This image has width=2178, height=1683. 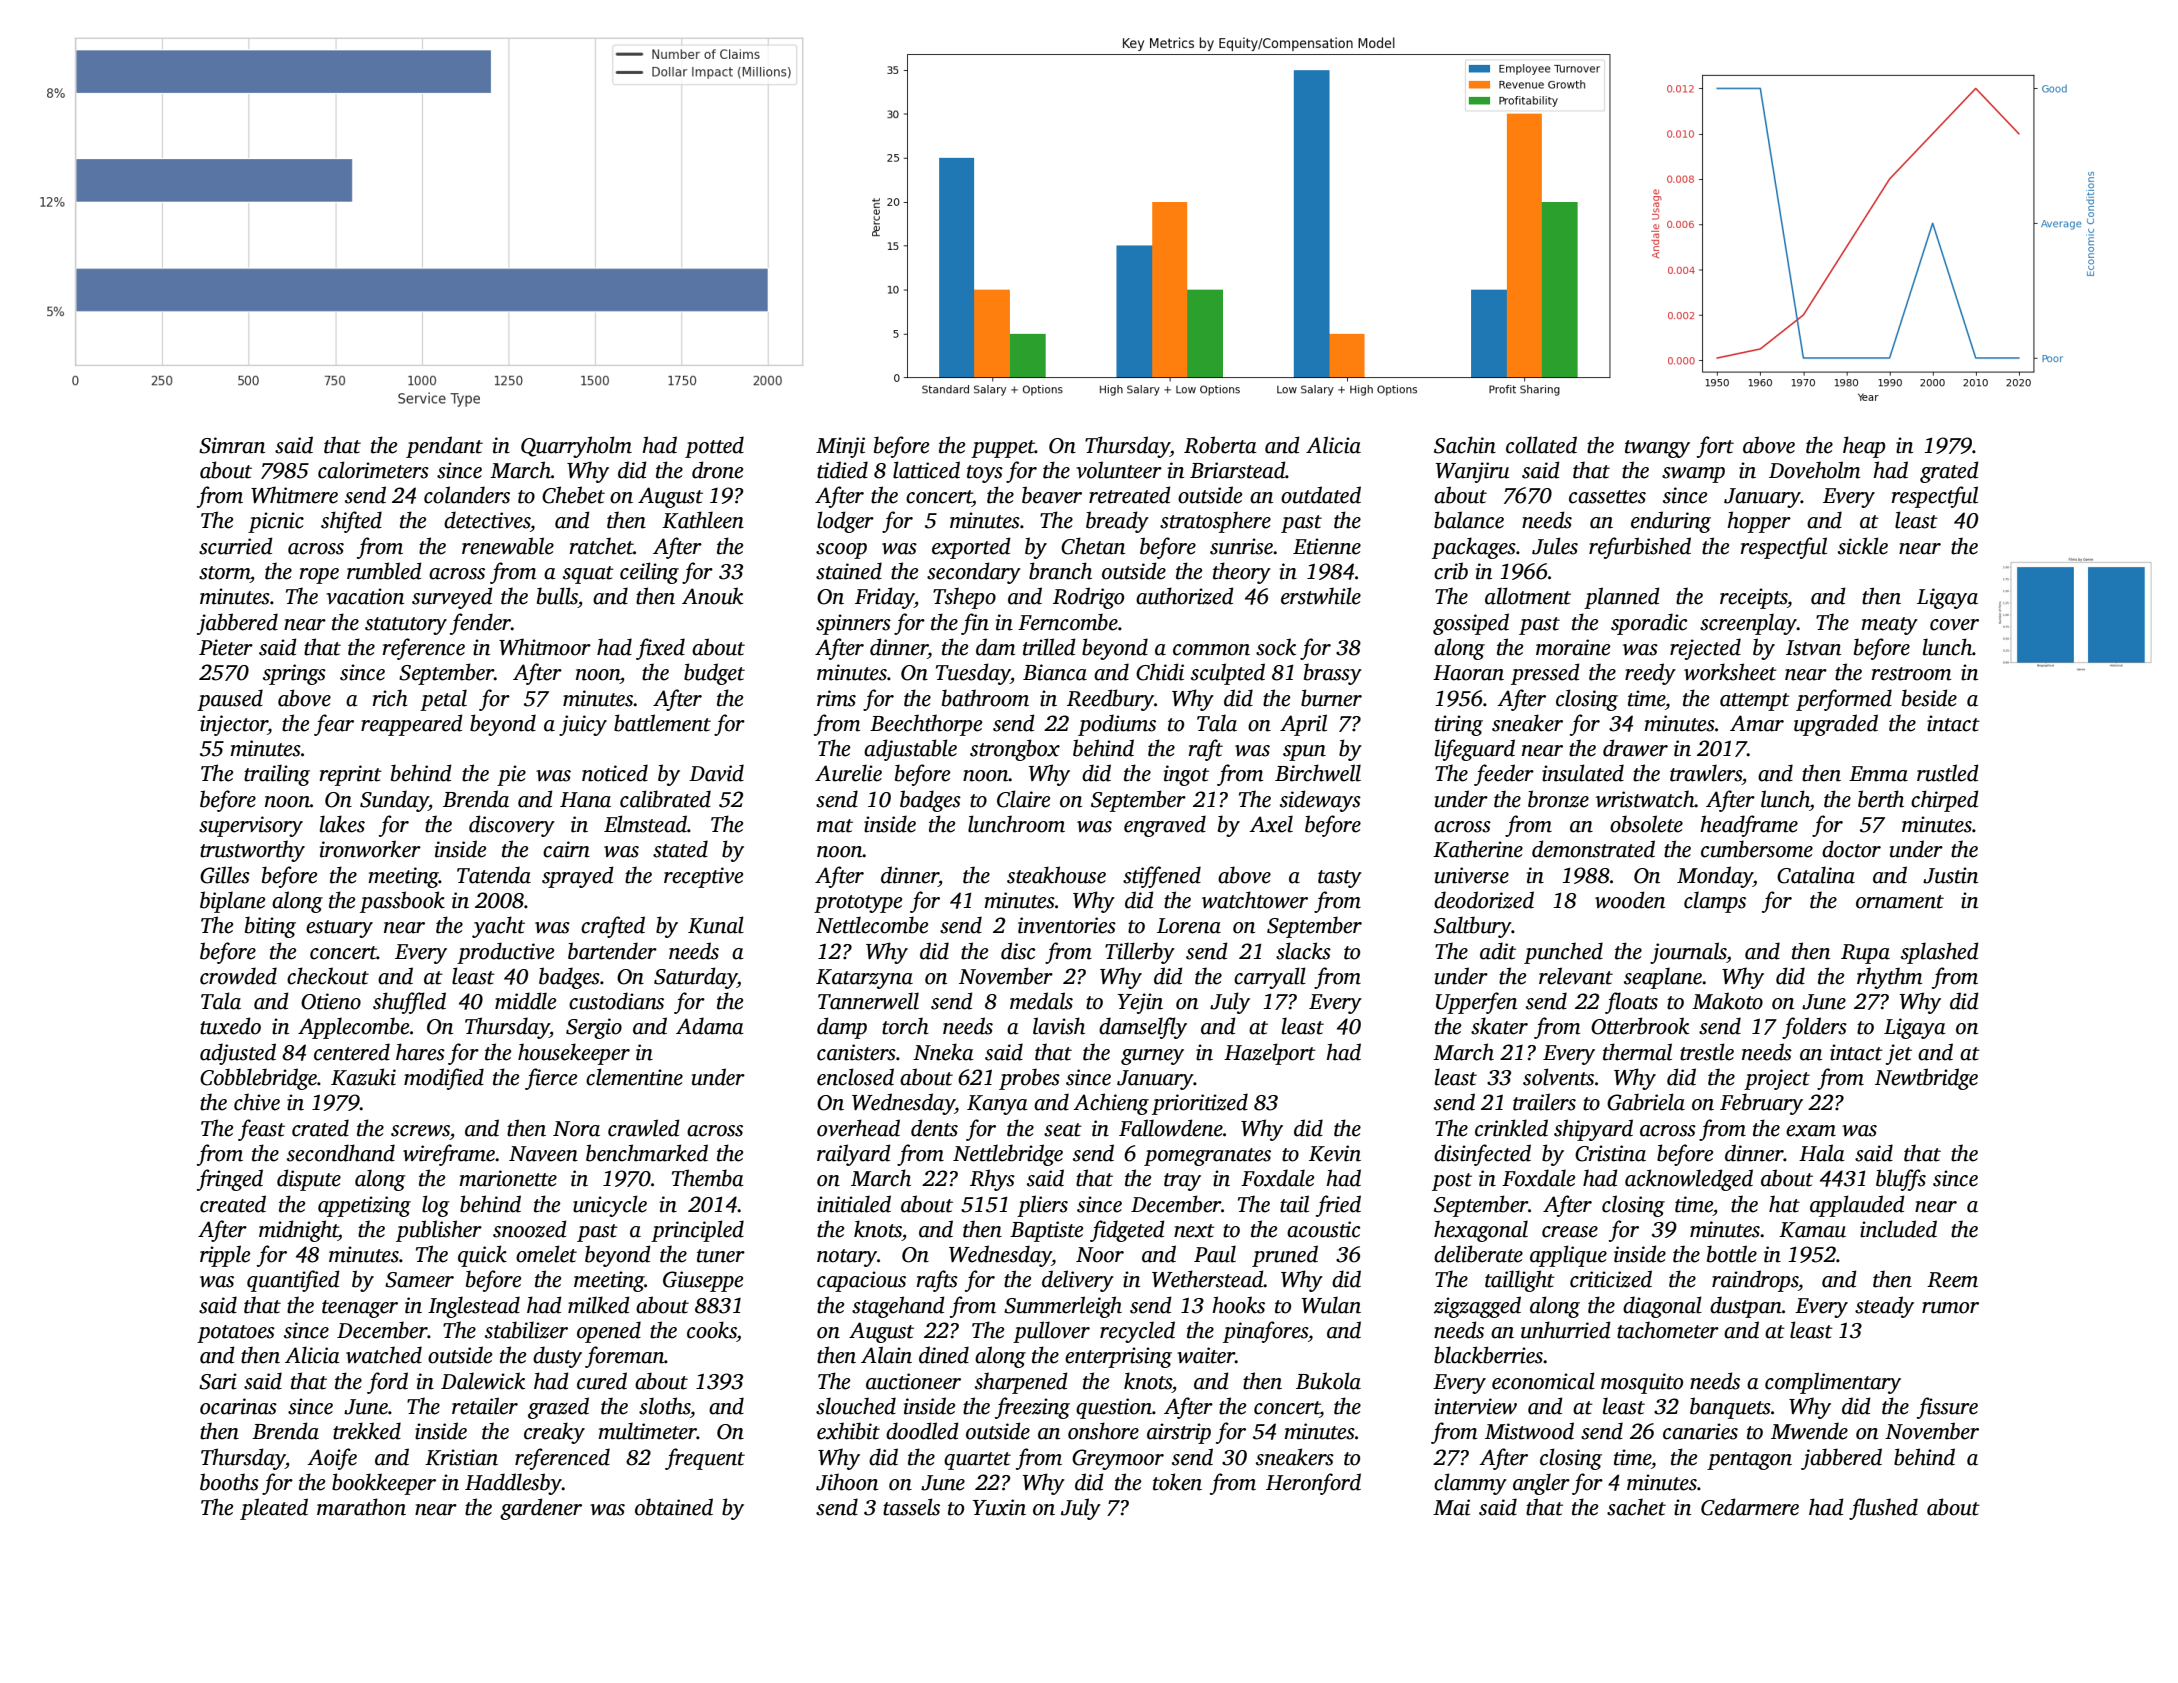 I want to click on benchmarked, so click(x=647, y=1153).
